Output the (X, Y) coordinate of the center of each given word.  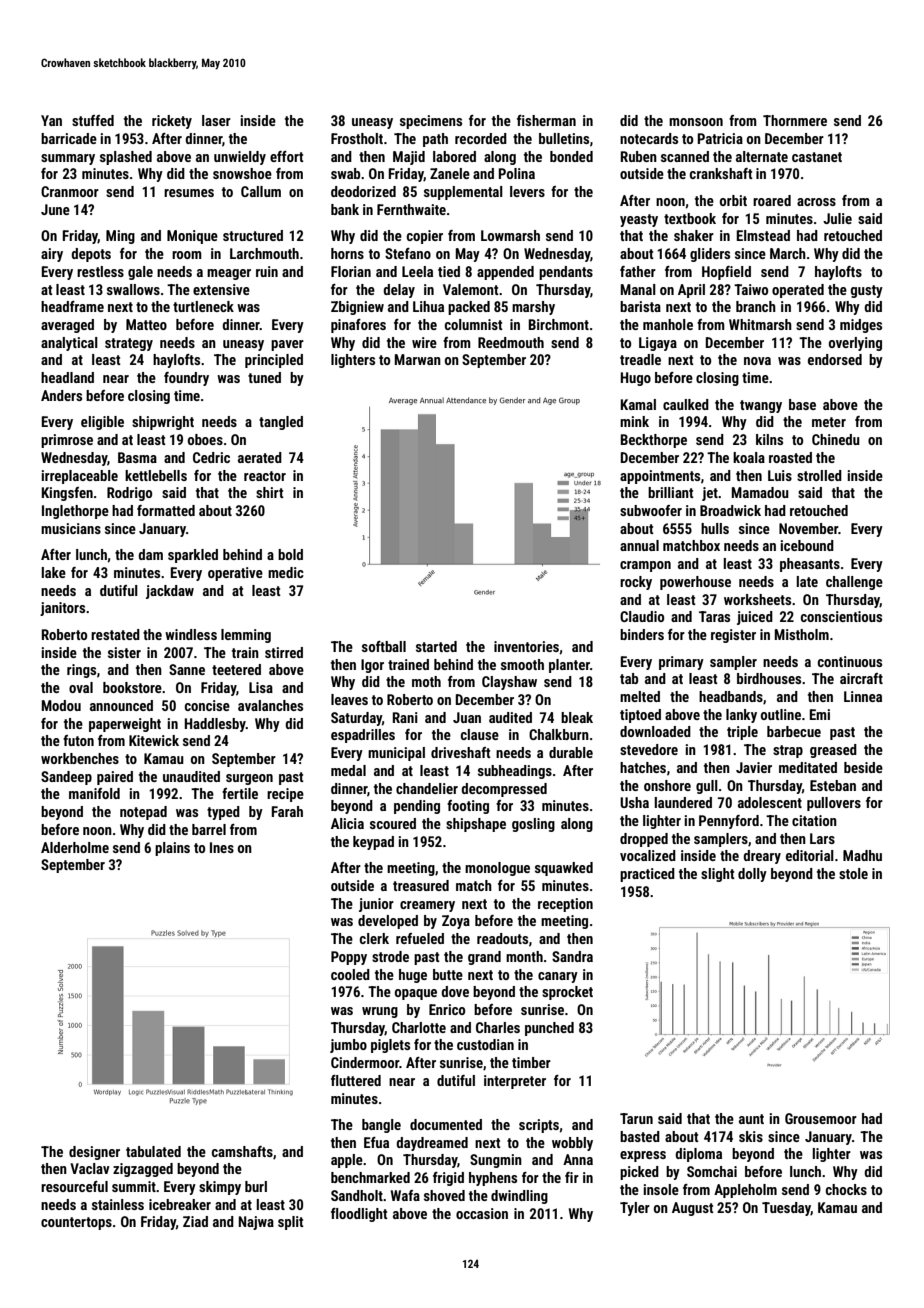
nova (757, 361)
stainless (118, 1204)
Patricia (720, 138)
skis (751, 1136)
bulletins (564, 138)
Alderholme (75, 847)
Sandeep (66, 778)
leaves (349, 699)
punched (549, 1029)
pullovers (834, 804)
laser (216, 120)
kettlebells (156, 475)
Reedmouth (511, 342)
